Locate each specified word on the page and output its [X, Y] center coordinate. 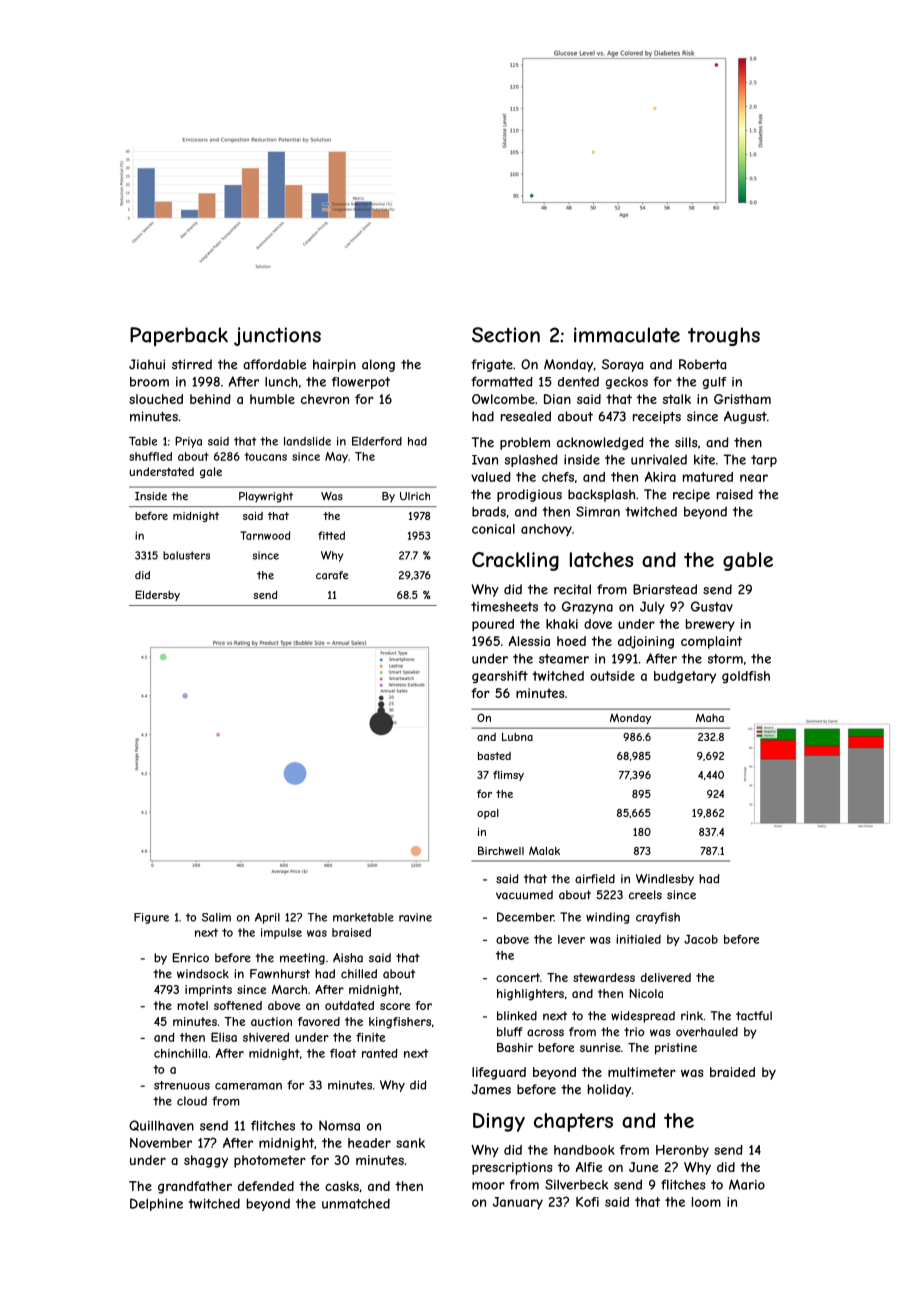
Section [506, 335]
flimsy [508, 776]
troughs [724, 336]
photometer [270, 1161]
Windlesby [665, 880]
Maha [710, 718]
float [343, 1053]
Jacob [701, 939]
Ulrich [415, 496]
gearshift [500, 677]
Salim [216, 917]
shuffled [150, 456]
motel [192, 1005]
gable [748, 561]
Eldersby [157, 595]
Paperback [179, 336]
